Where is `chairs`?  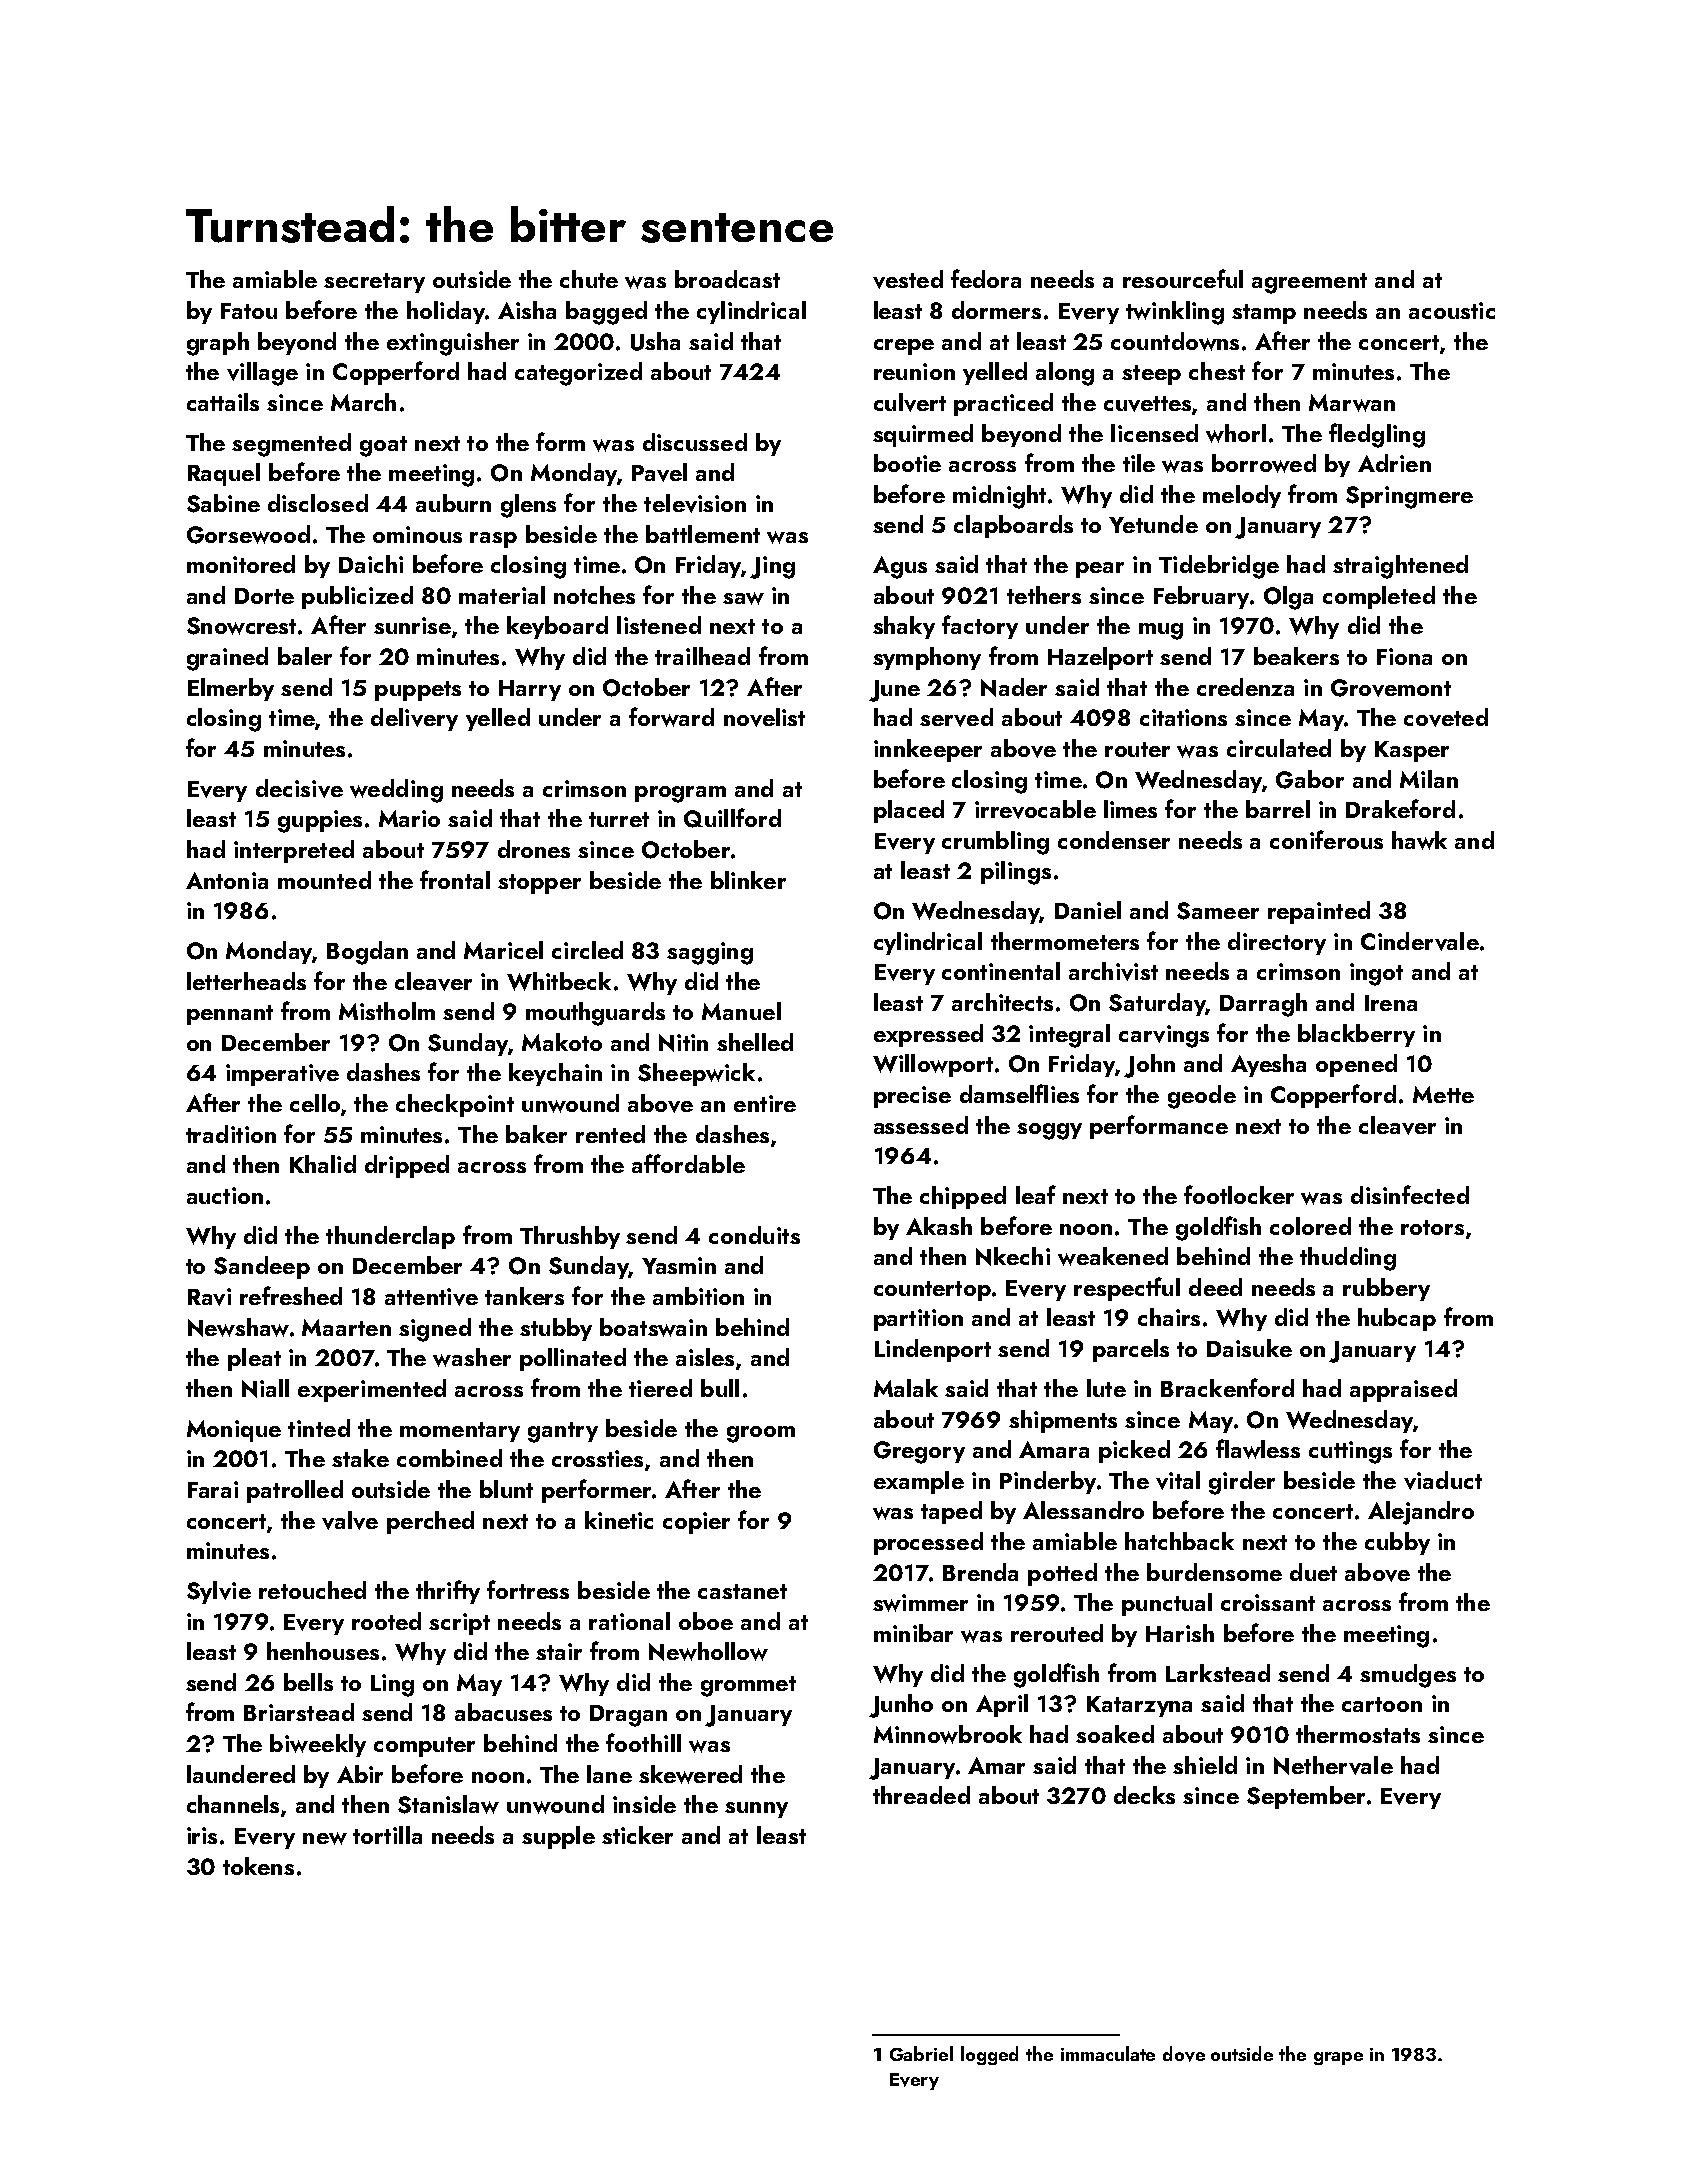 chairs is located at coordinates (1169, 1317).
